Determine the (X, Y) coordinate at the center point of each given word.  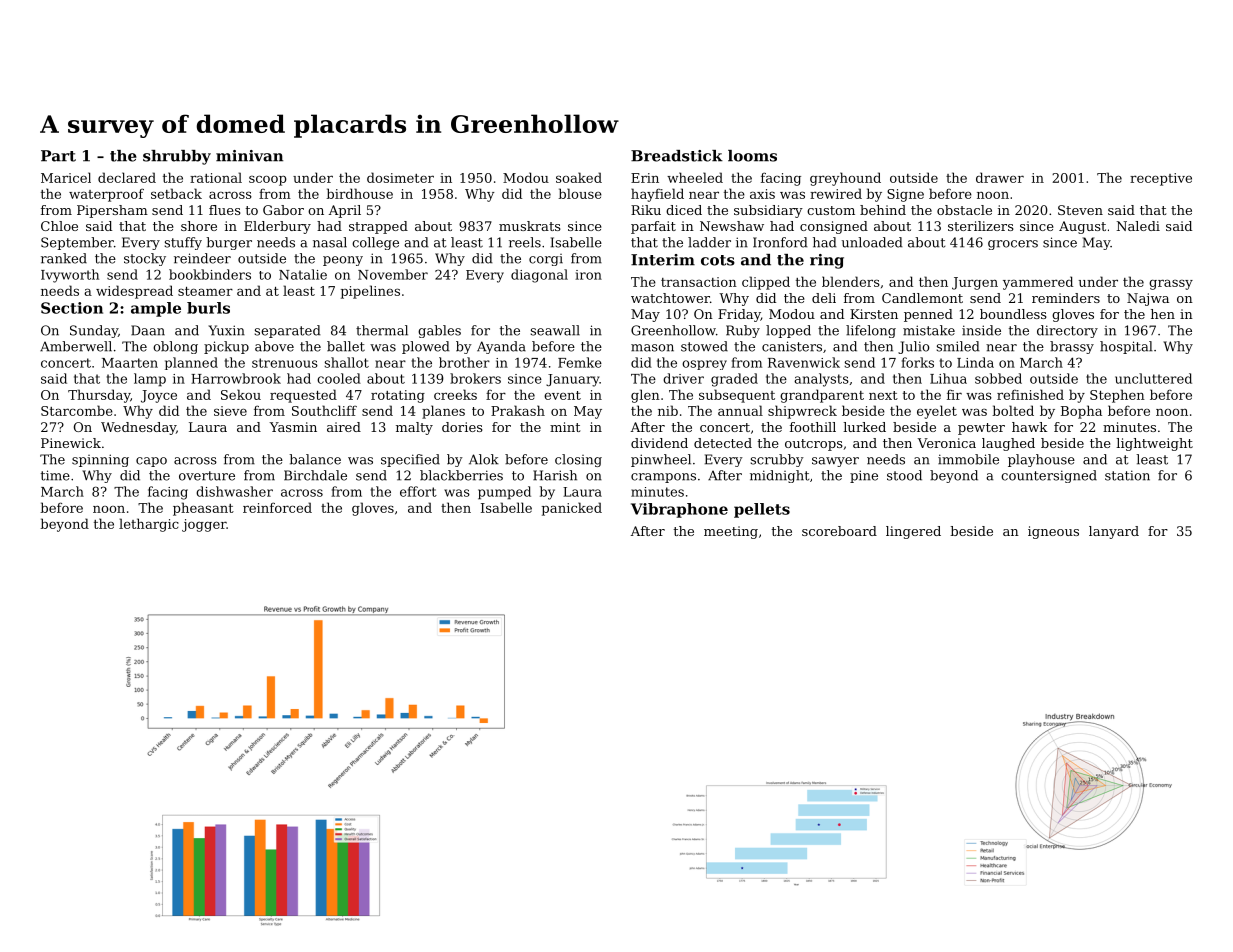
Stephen (1117, 396)
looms (752, 156)
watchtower (670, 298)
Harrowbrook (236, 378)
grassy (1171, 284)
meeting (731, 532)
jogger (204, 525)
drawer (1000, 177)
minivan (249, 156)
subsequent (737, 396)
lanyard (1114, 532)
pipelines (370, 292)
